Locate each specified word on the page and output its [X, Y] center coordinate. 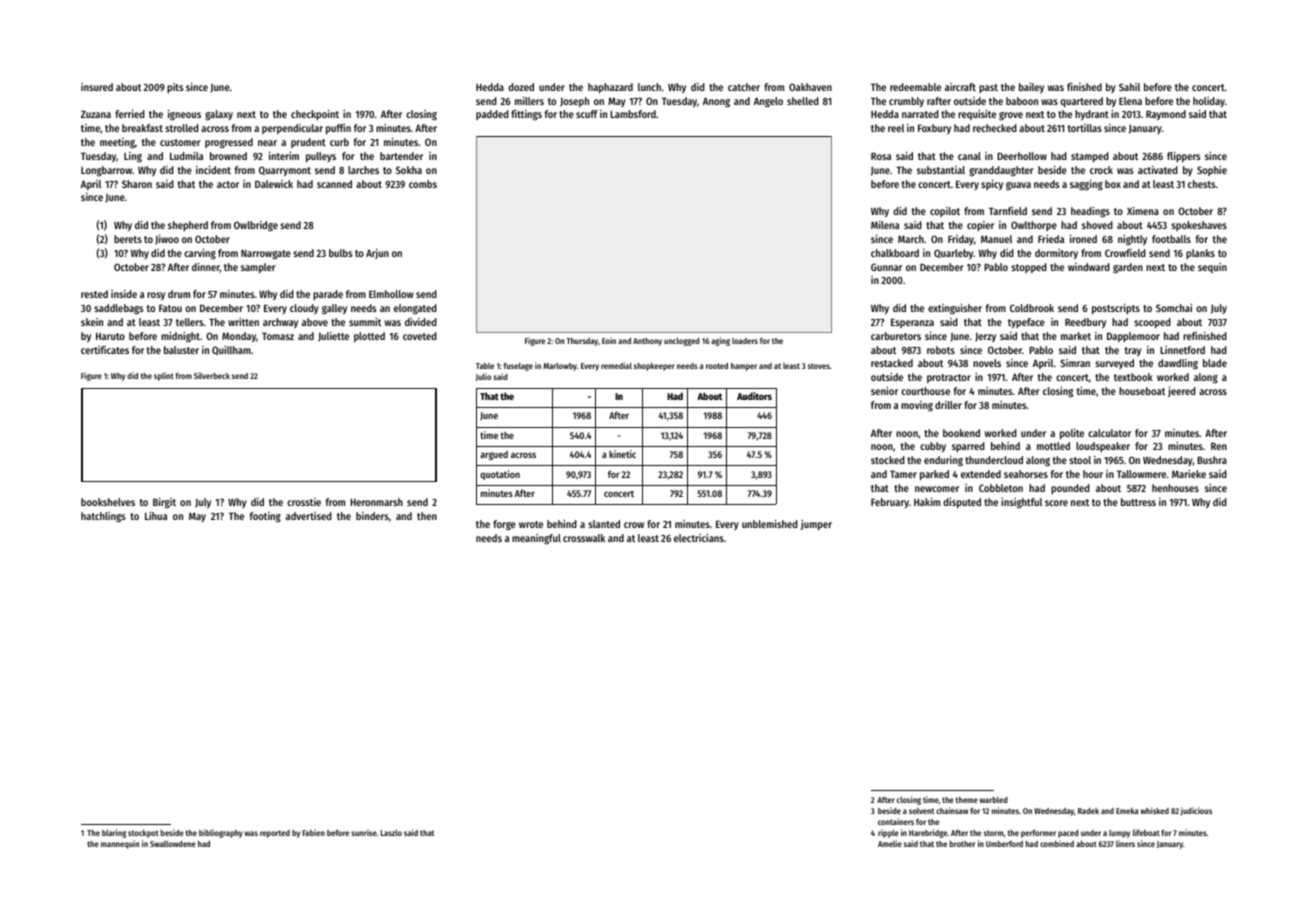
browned [228, 156]
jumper [816, 525]
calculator [1109, 433]
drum [179, 294]
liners [1125, 843]
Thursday [582, 342]
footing [265, 517]
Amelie [890, 843]
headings [1090, 212]
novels [987, 363]
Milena [885, 225]
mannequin [120, 844]
